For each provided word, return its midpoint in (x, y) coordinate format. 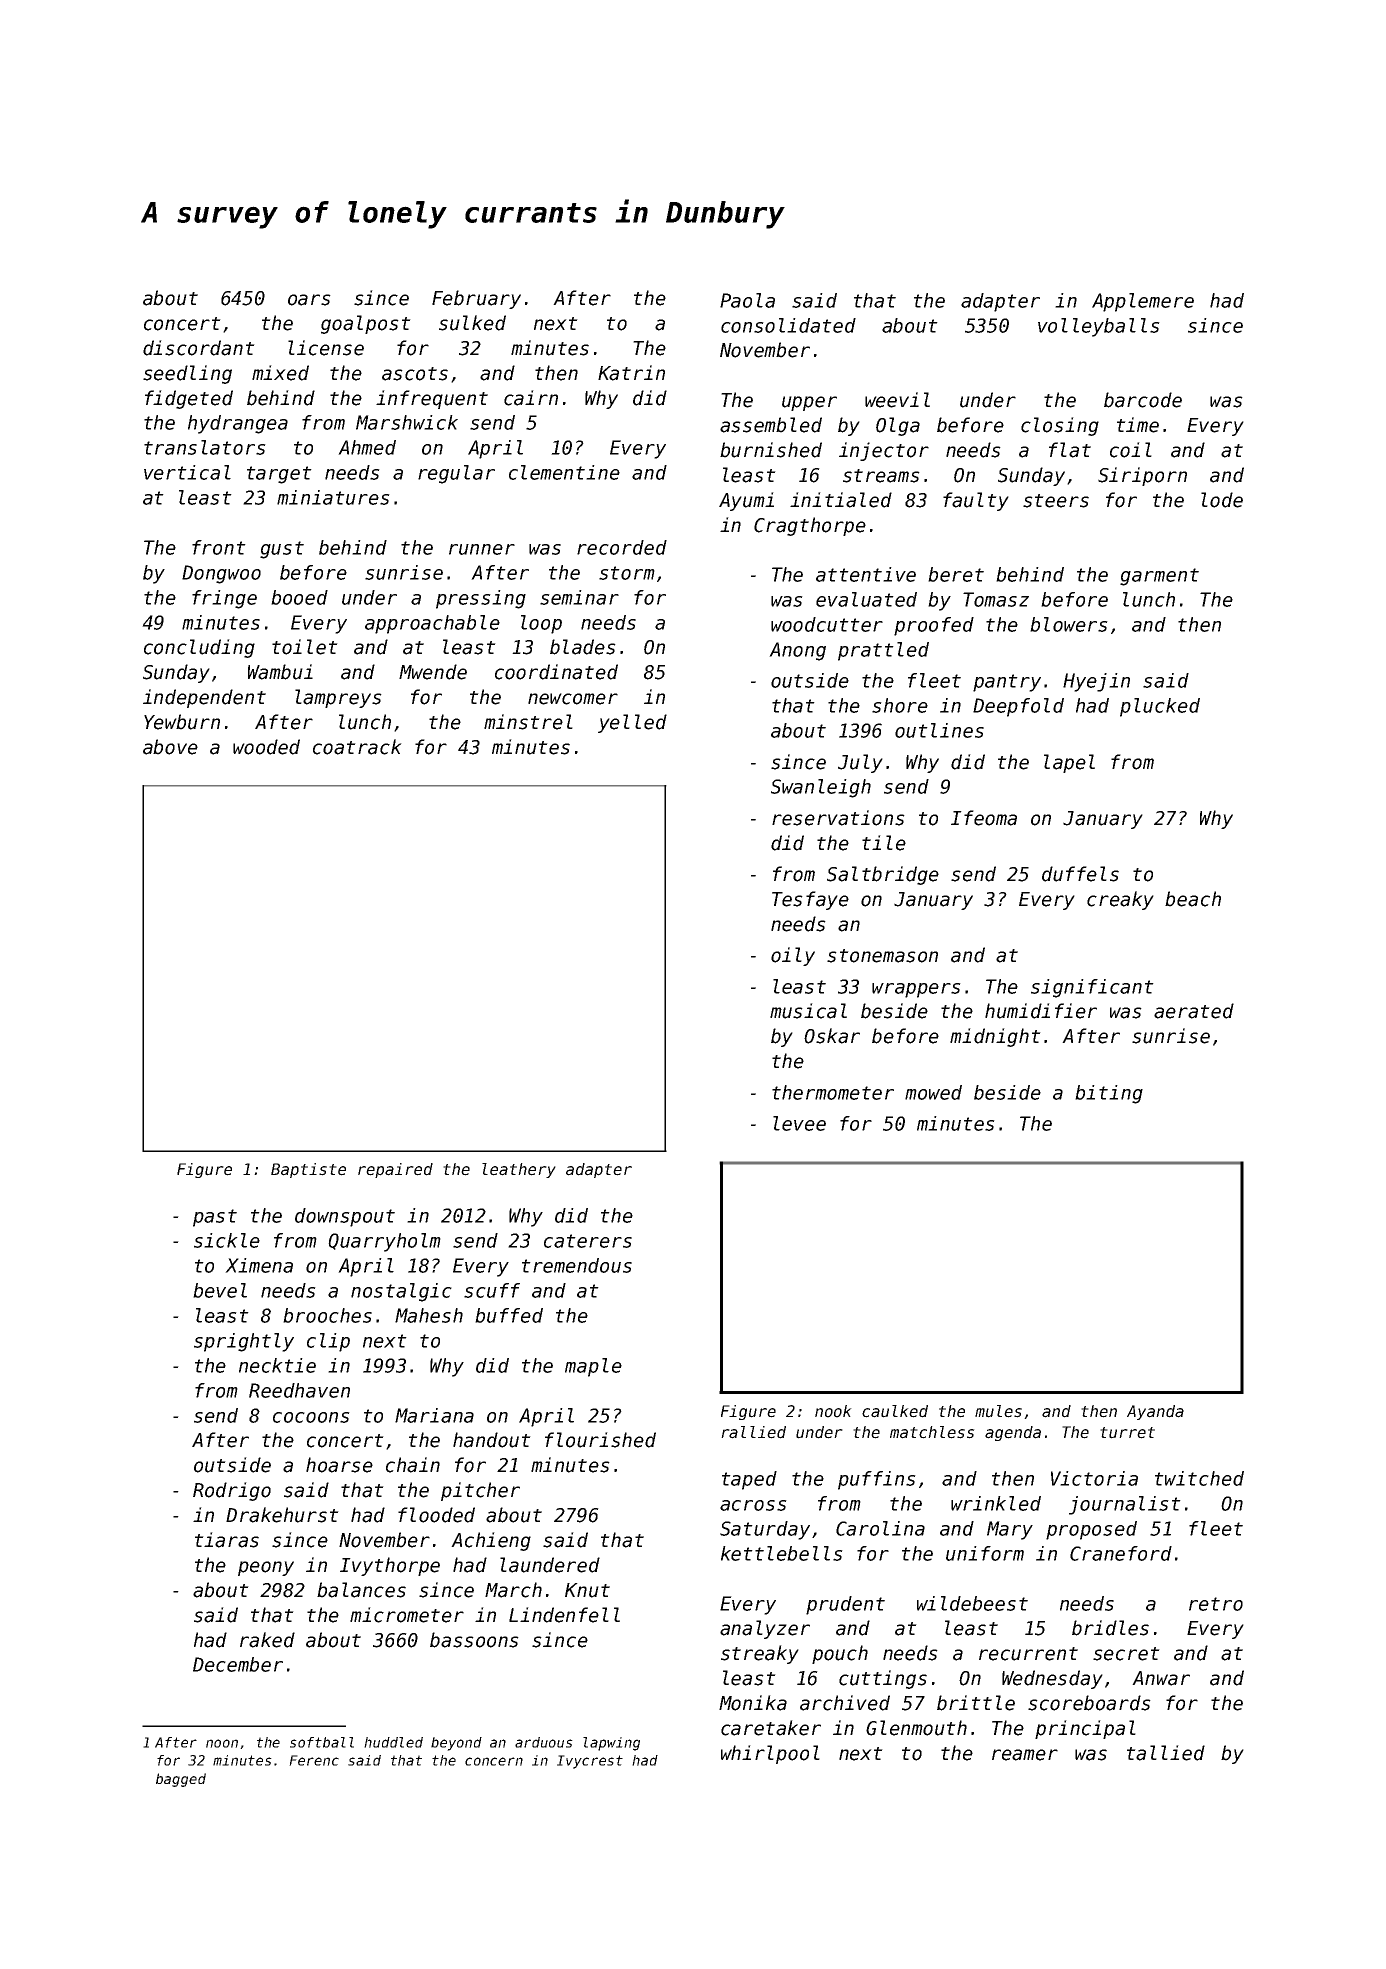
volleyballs (1099, 327)
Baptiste (308, 1170)
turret (1127, 1433)
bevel (220, 1290)
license (326, 348)
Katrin (631, 373)
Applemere (1143, 302)
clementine (564, 472)
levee (799, 1123)
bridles (1110, 1628)
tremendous (577, 1265)
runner (482, 549)
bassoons (474, 1640)
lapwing (611, 1744)
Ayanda (1155, 1412)
